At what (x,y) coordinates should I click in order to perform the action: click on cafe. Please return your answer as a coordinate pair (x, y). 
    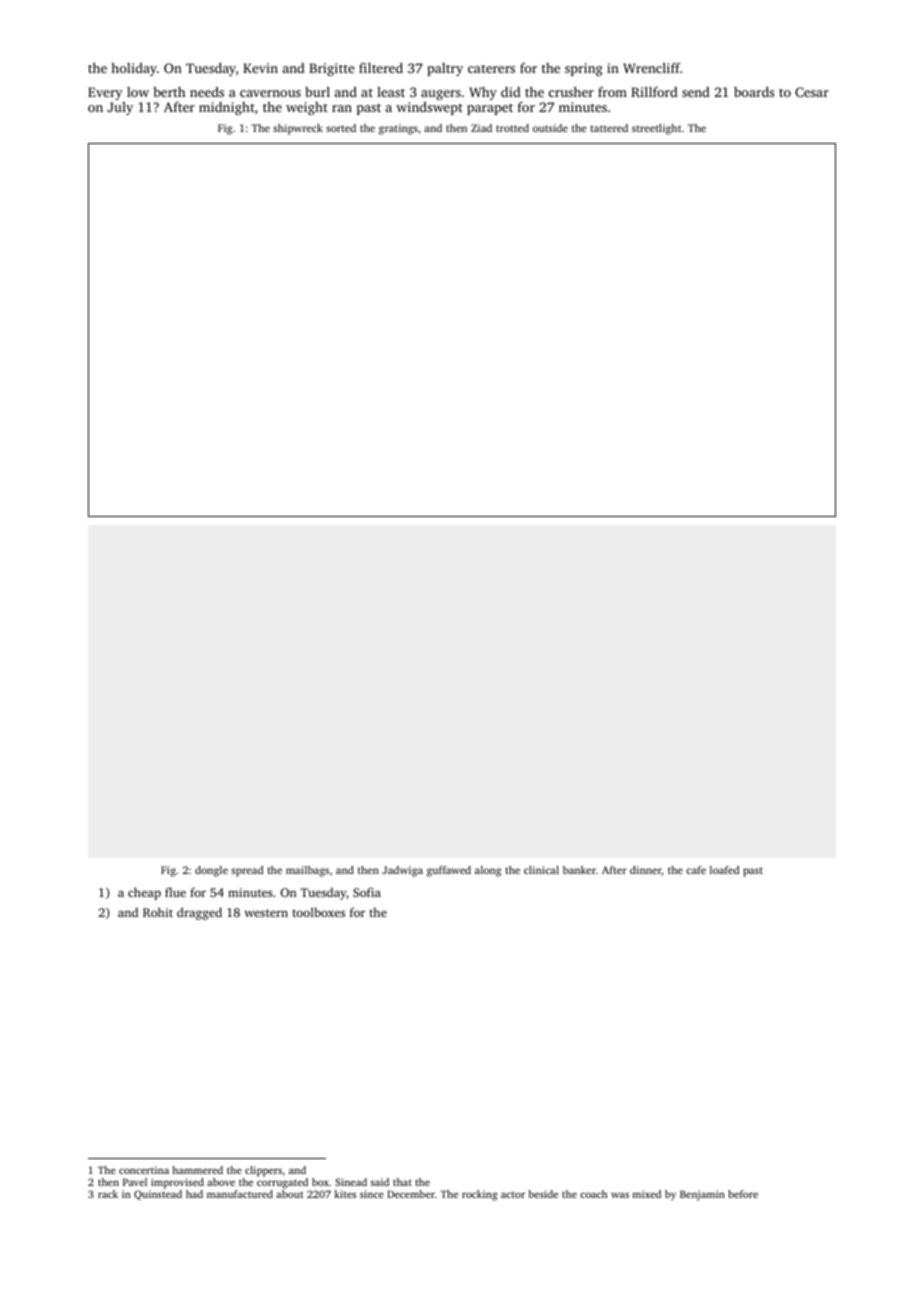
    Looking at the image, I should click on (696, 870).
